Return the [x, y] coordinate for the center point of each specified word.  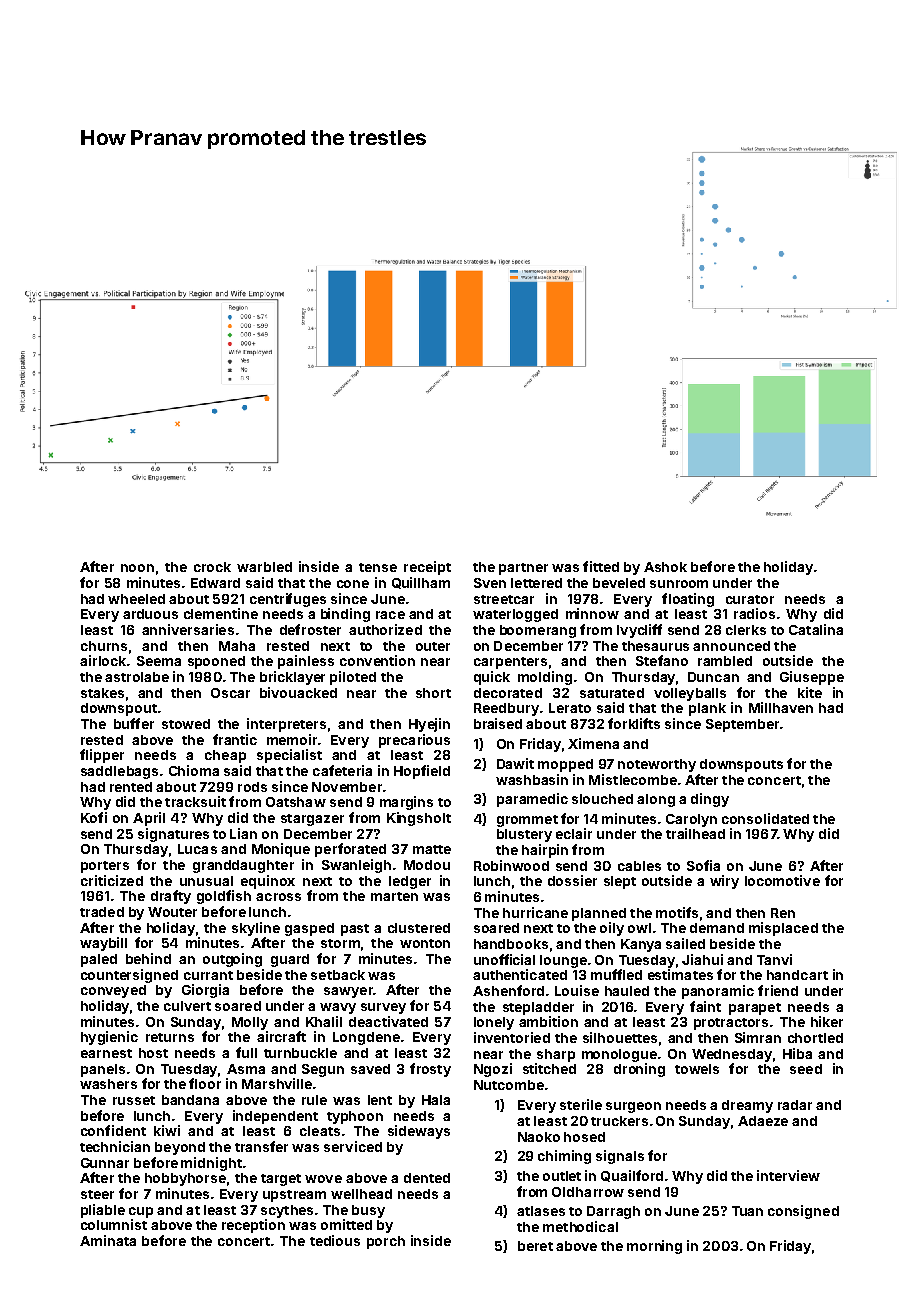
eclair [574, 833]
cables [639, 866]
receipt [427, 568]
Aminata [108, 1240]
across [278, 897]
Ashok [665, 567]
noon [137, 568]
